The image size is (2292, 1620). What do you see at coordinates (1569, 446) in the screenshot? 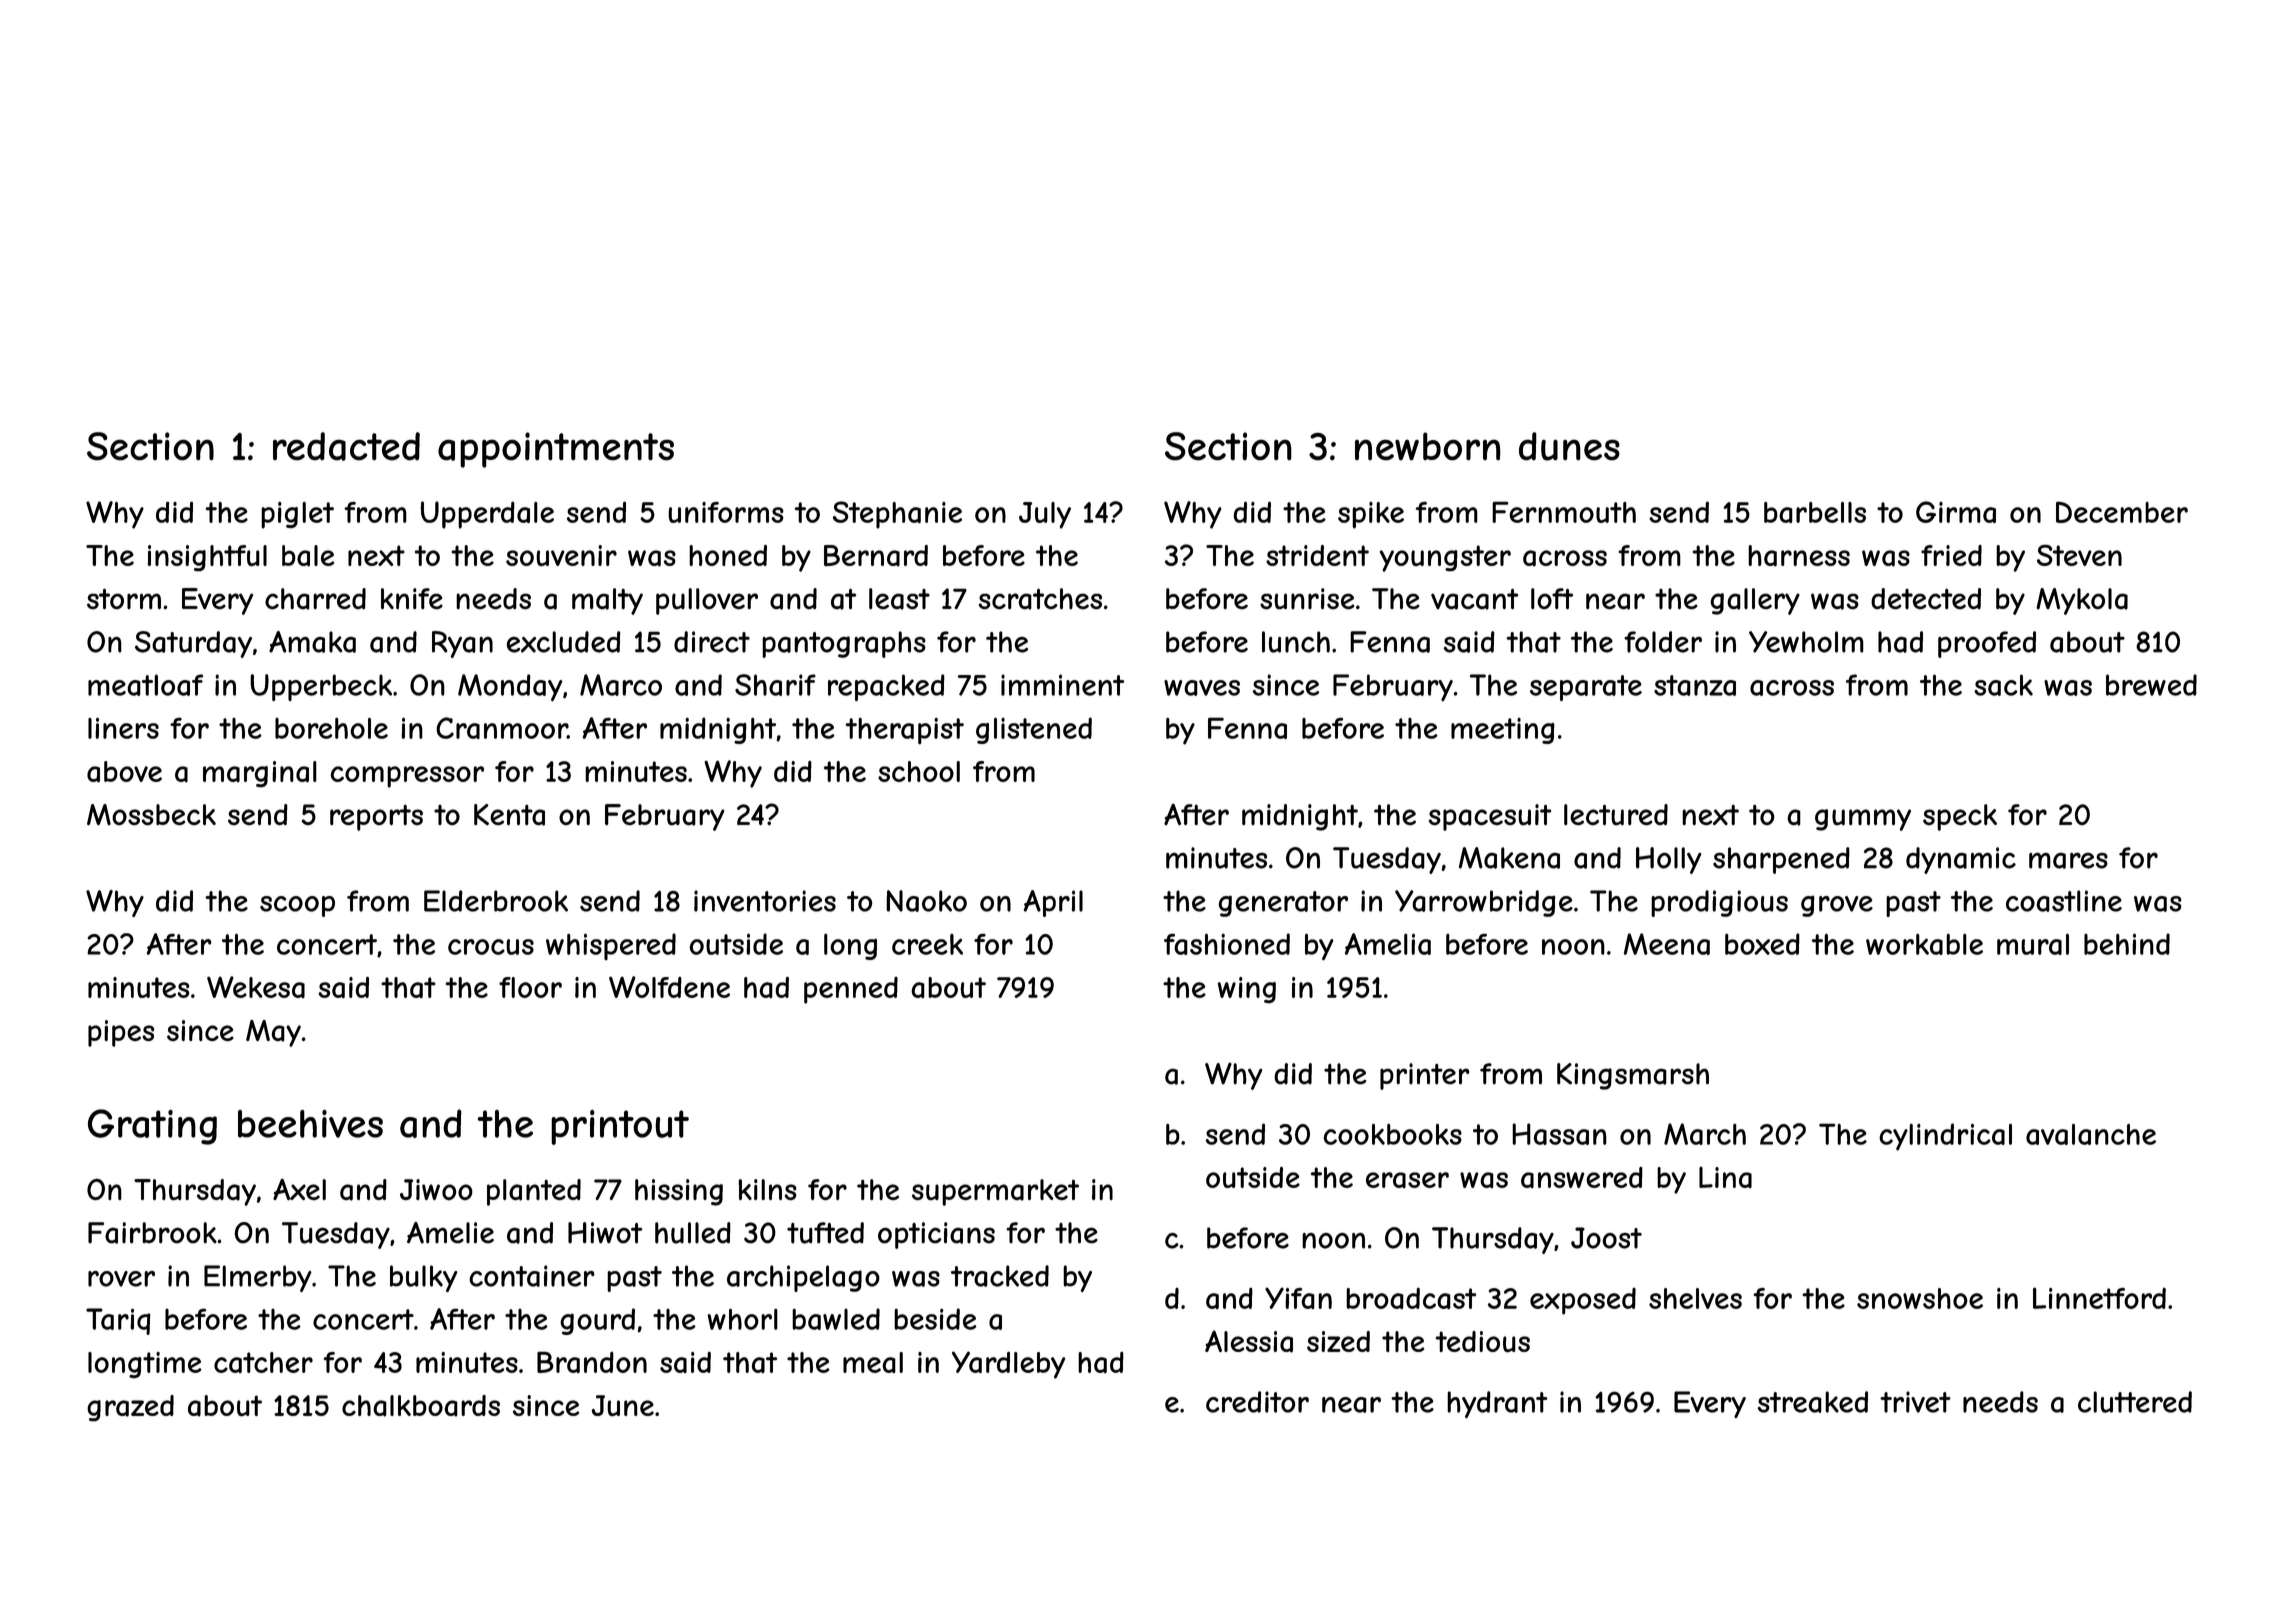
I see `dunes` at bounding box center [1569, 446].
